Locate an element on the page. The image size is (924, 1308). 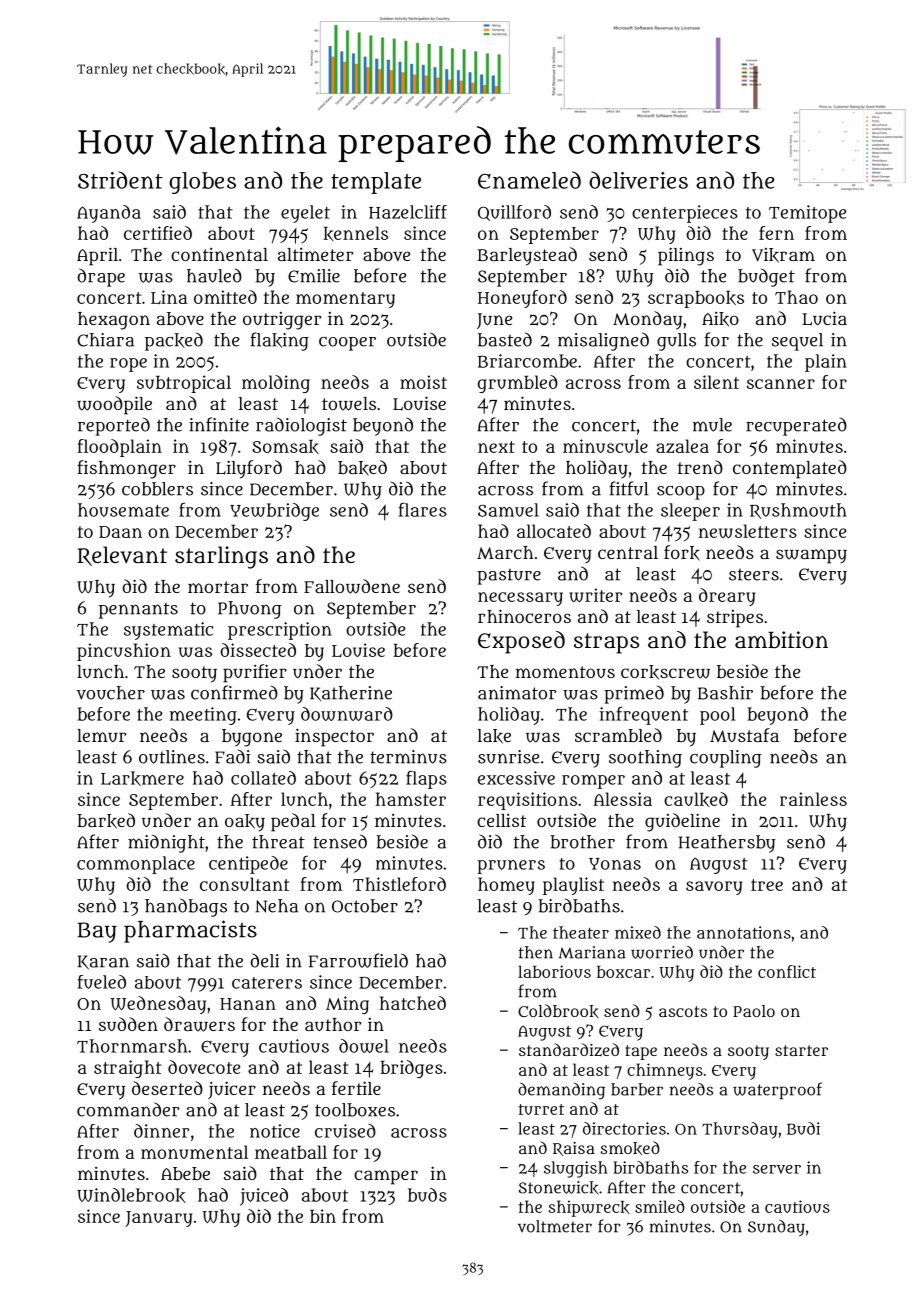
next is located at coordinates (496, 447).
